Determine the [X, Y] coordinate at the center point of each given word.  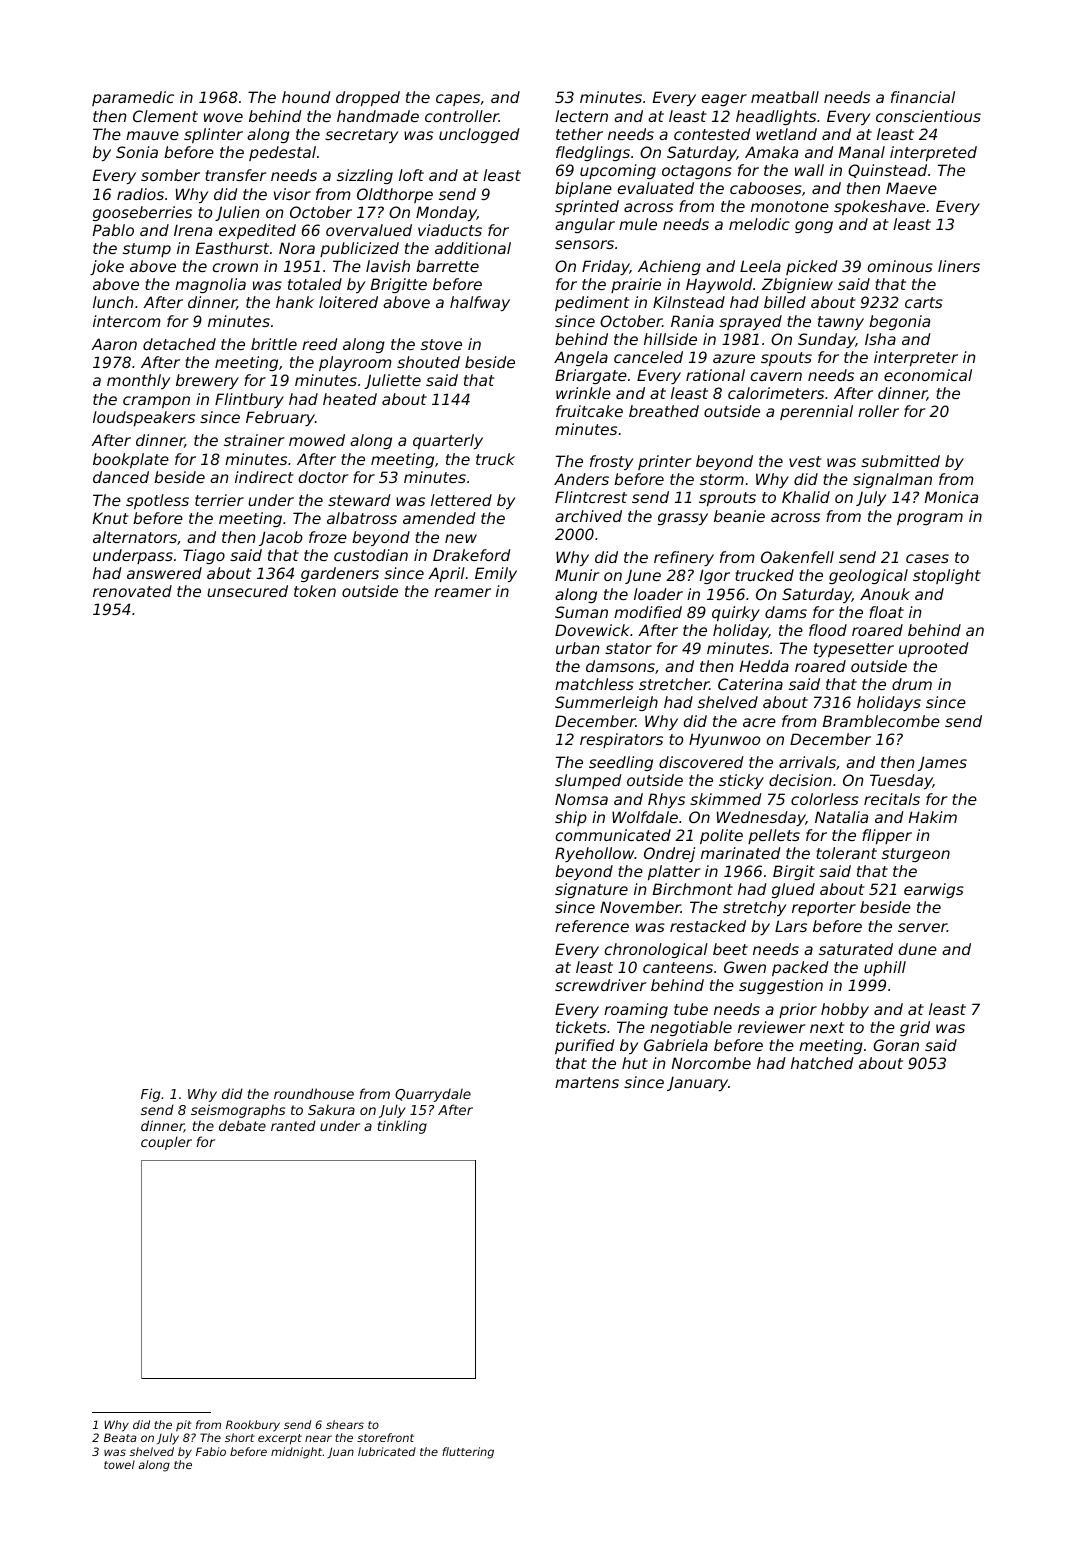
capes [458, 100]
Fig [150, 1095]
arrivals [807, 762]
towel [119, 1464]
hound [306, 97]
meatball [785, 97]
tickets [581, 1027]
